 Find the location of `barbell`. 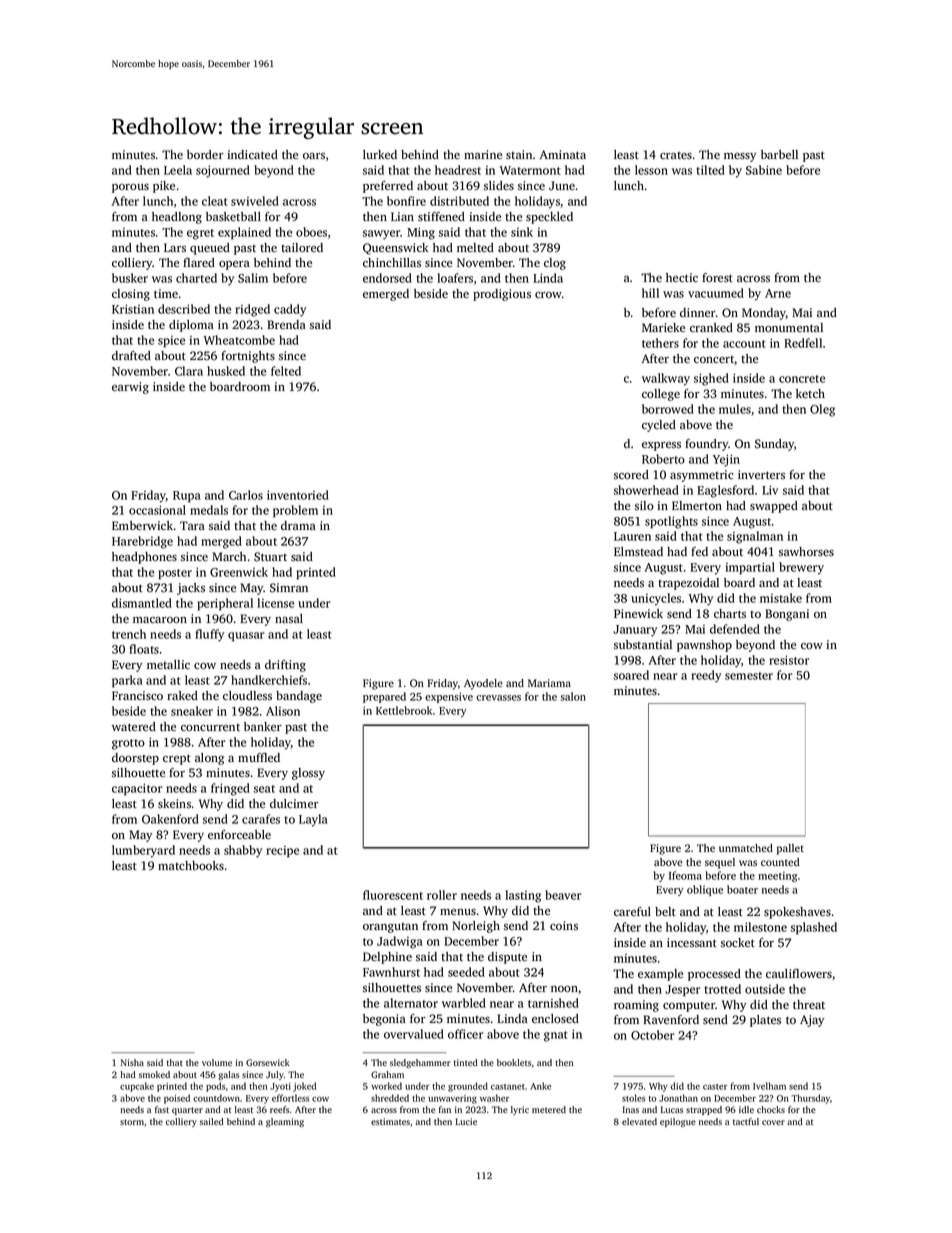

barbell is located at coordinates (779, 154).
